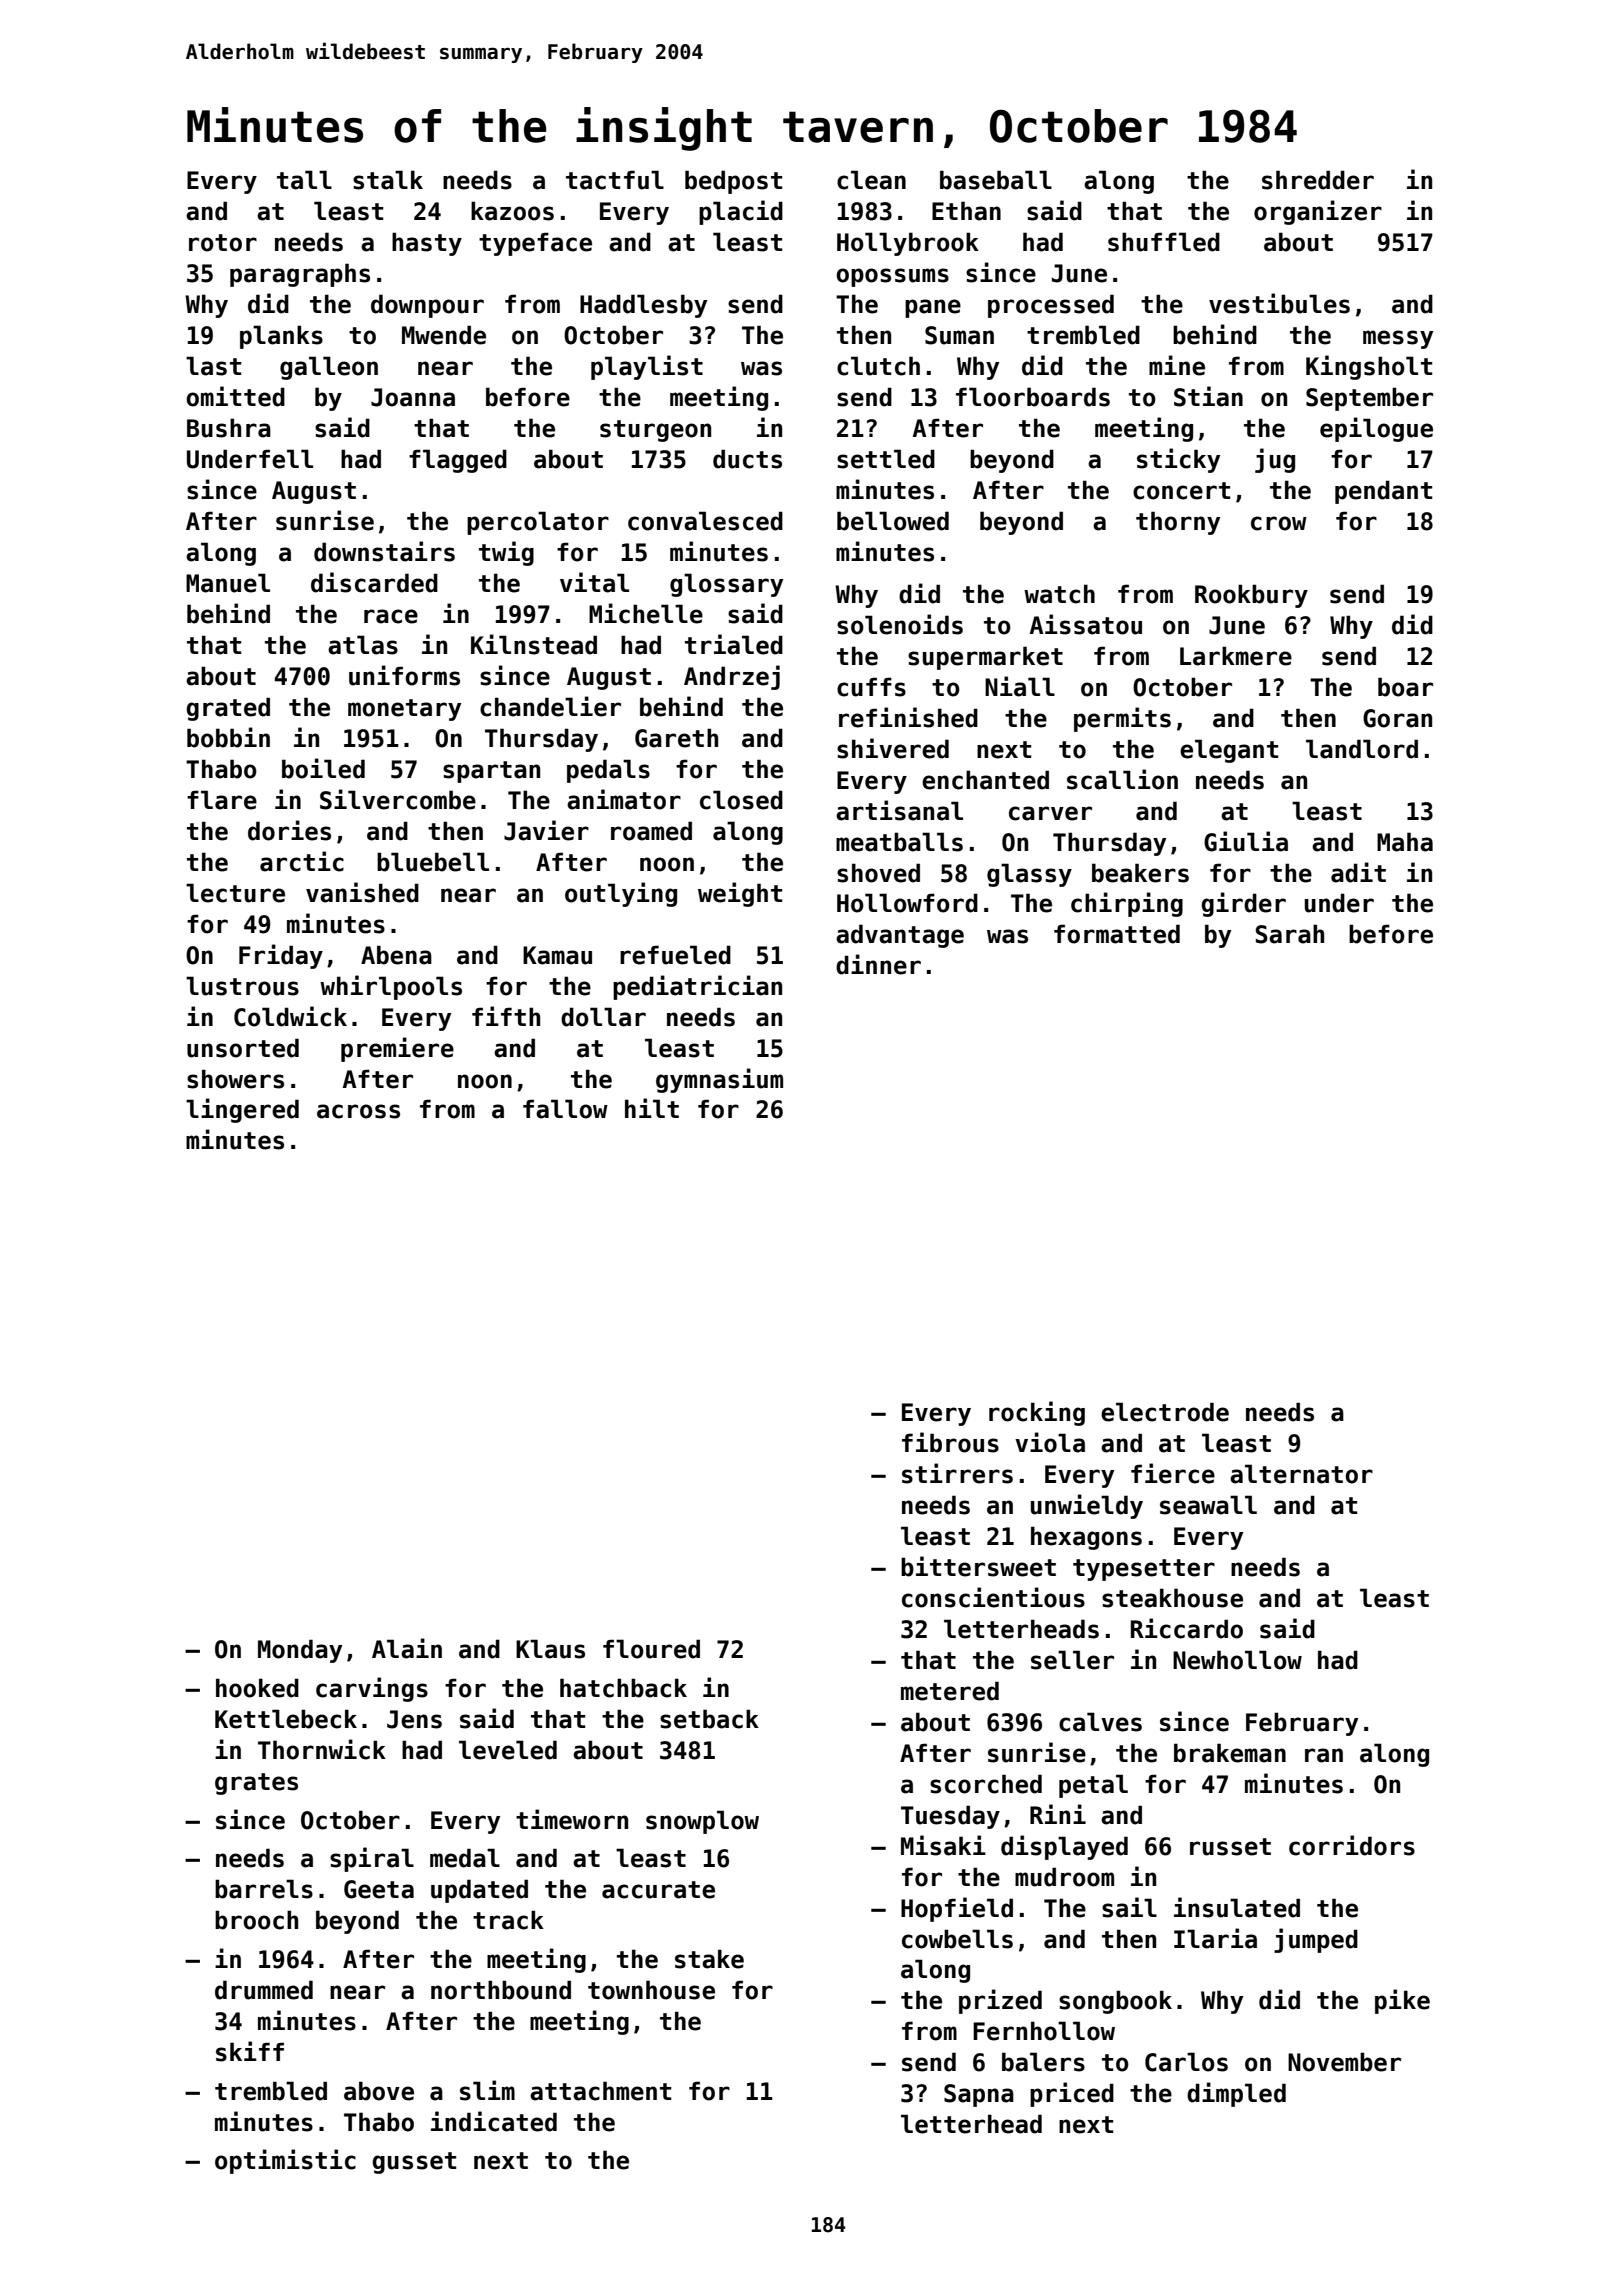  I want to click on electrode, so click(1165, 1412).
